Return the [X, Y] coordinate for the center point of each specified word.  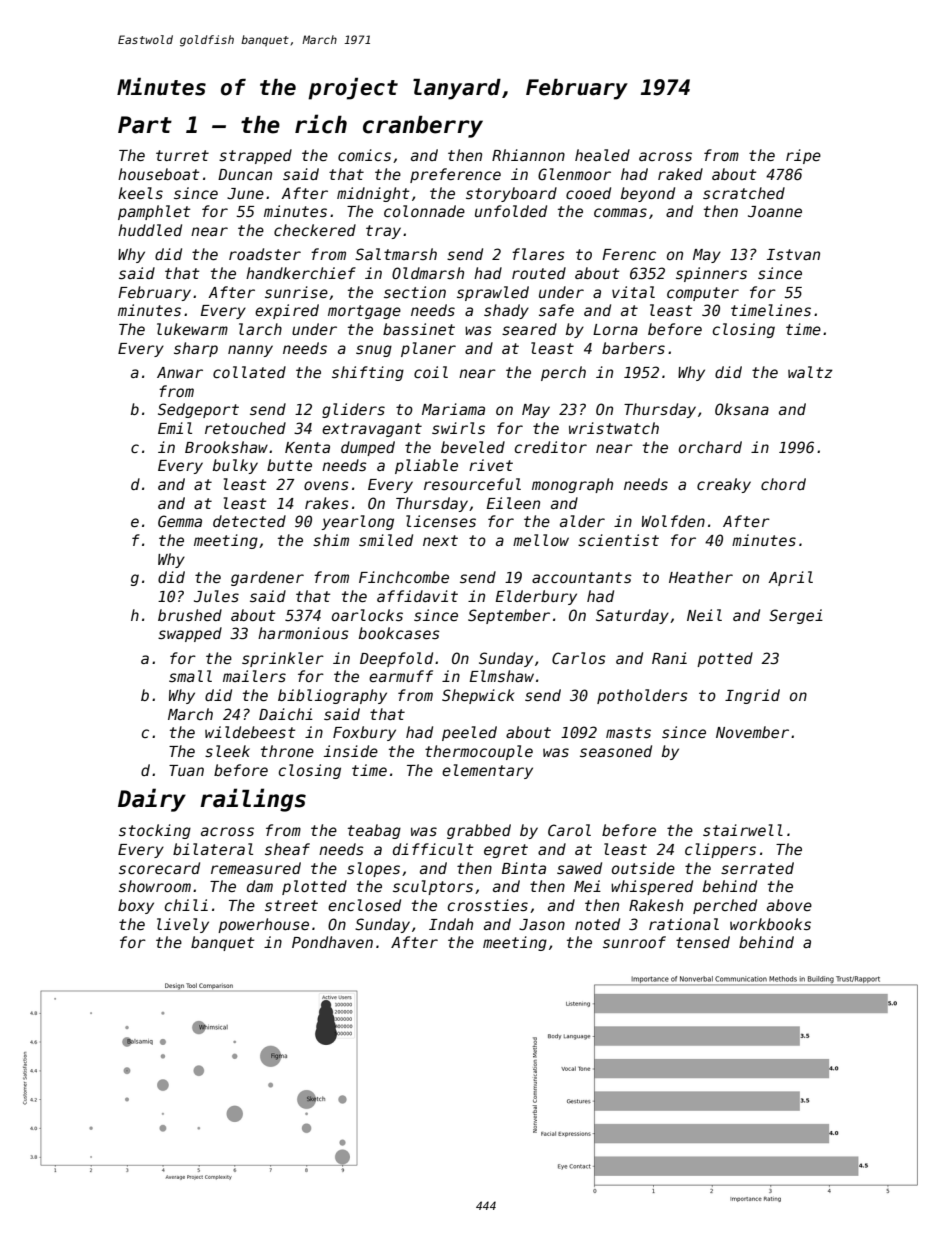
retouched [245, 428]
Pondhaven [332, 942]
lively [183, 925]
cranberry [423, 127]
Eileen [513, 503]
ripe [803, 156]
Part [145, 125]
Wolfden [673, 521]
